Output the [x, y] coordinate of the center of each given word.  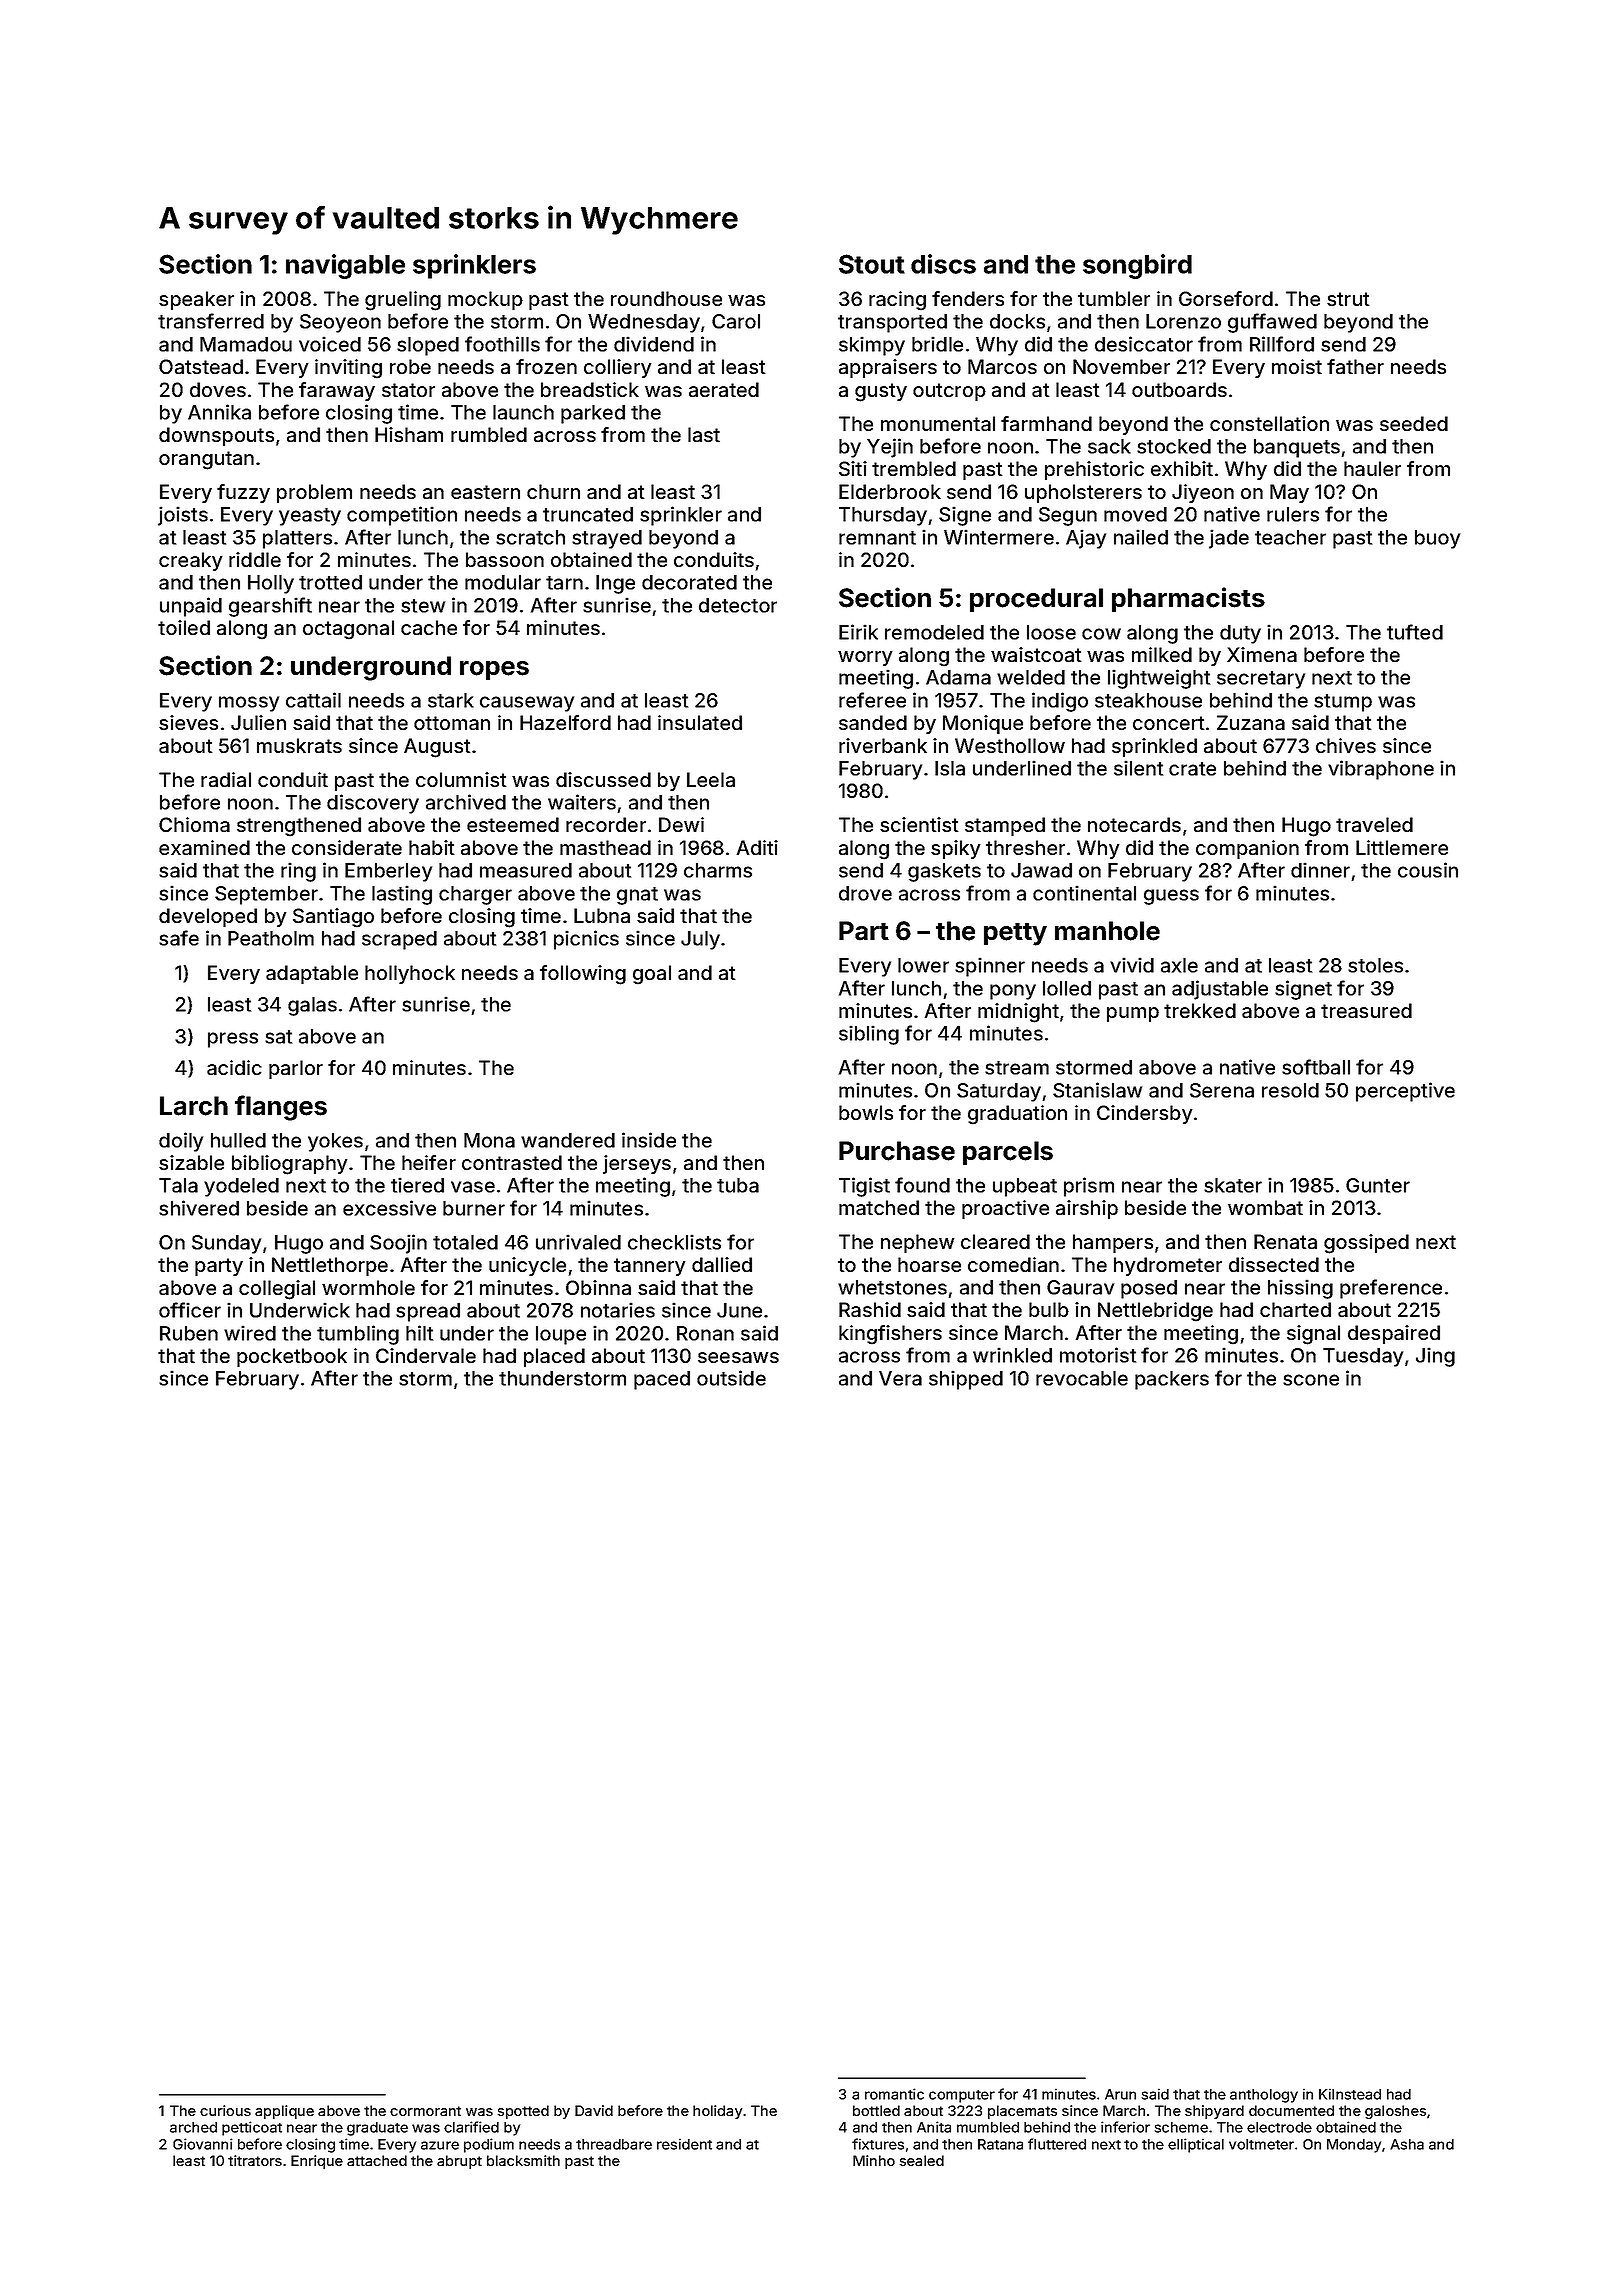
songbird [1137, 266]
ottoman [452, 723]
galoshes [1395, 2112]
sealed [922, 2160]
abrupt [459, 2162]
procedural [1036, 600]
